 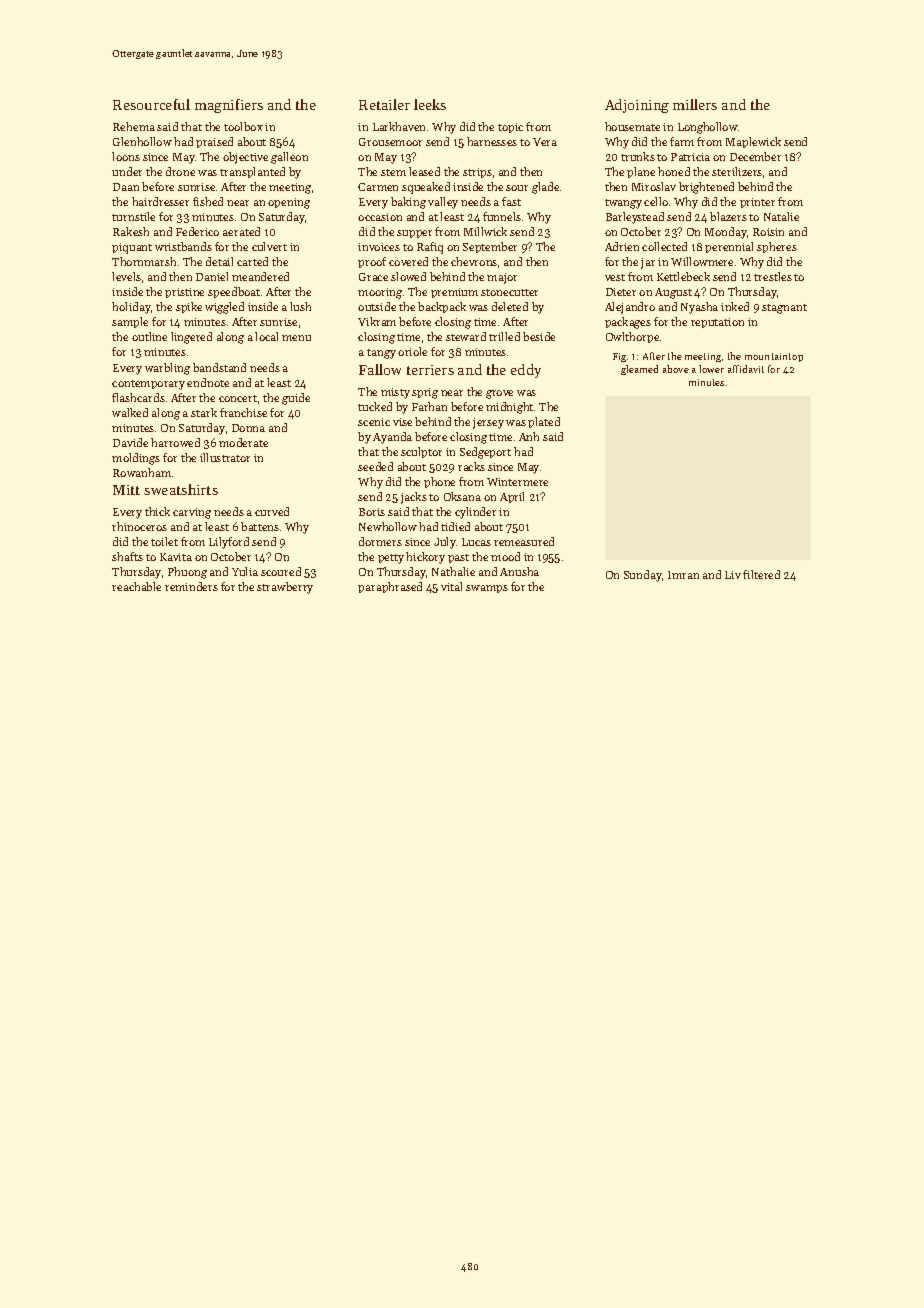 I want to click on glade, so click(x=545, y=188).
